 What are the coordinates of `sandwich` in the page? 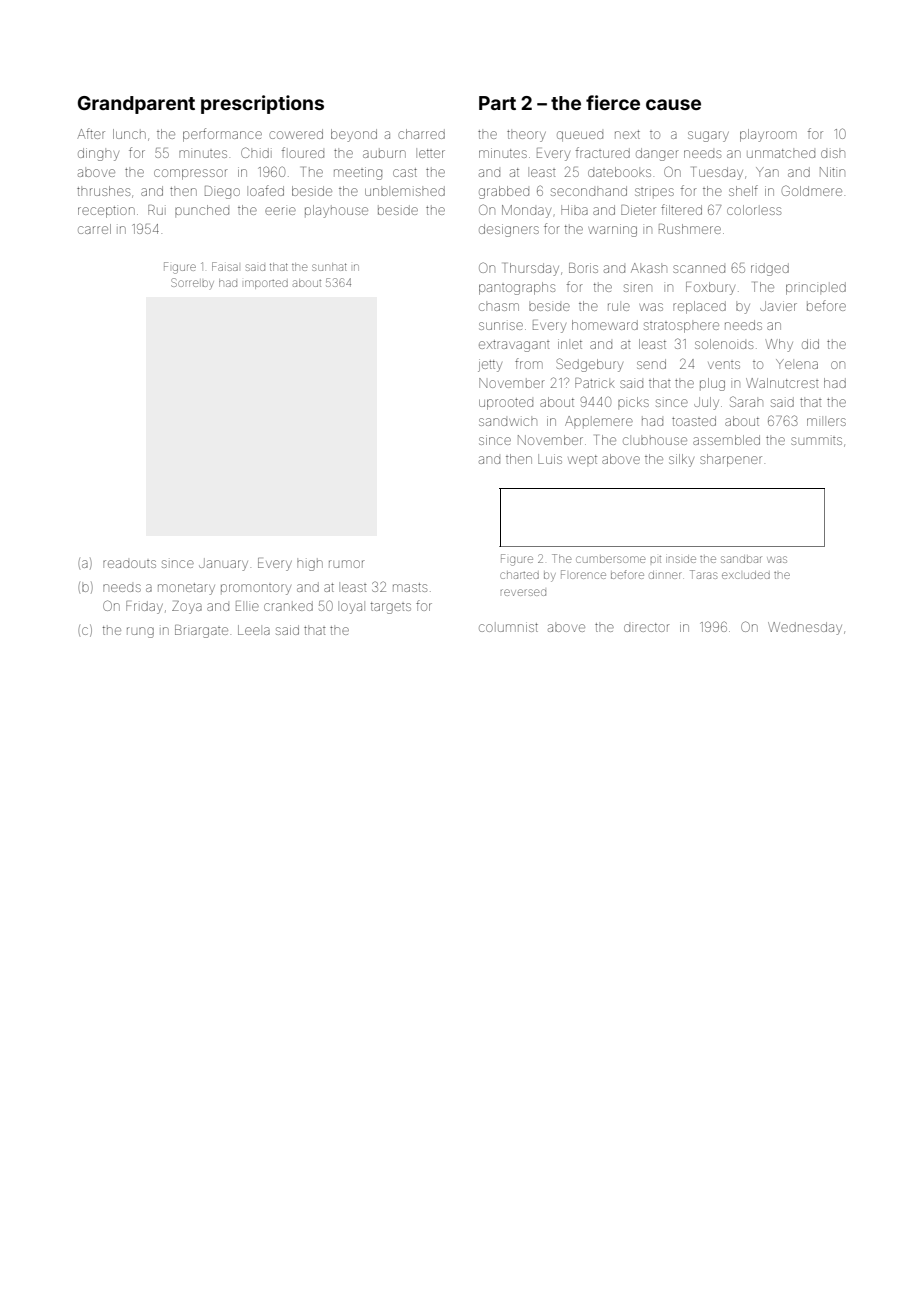 It's located at (508, 422).
